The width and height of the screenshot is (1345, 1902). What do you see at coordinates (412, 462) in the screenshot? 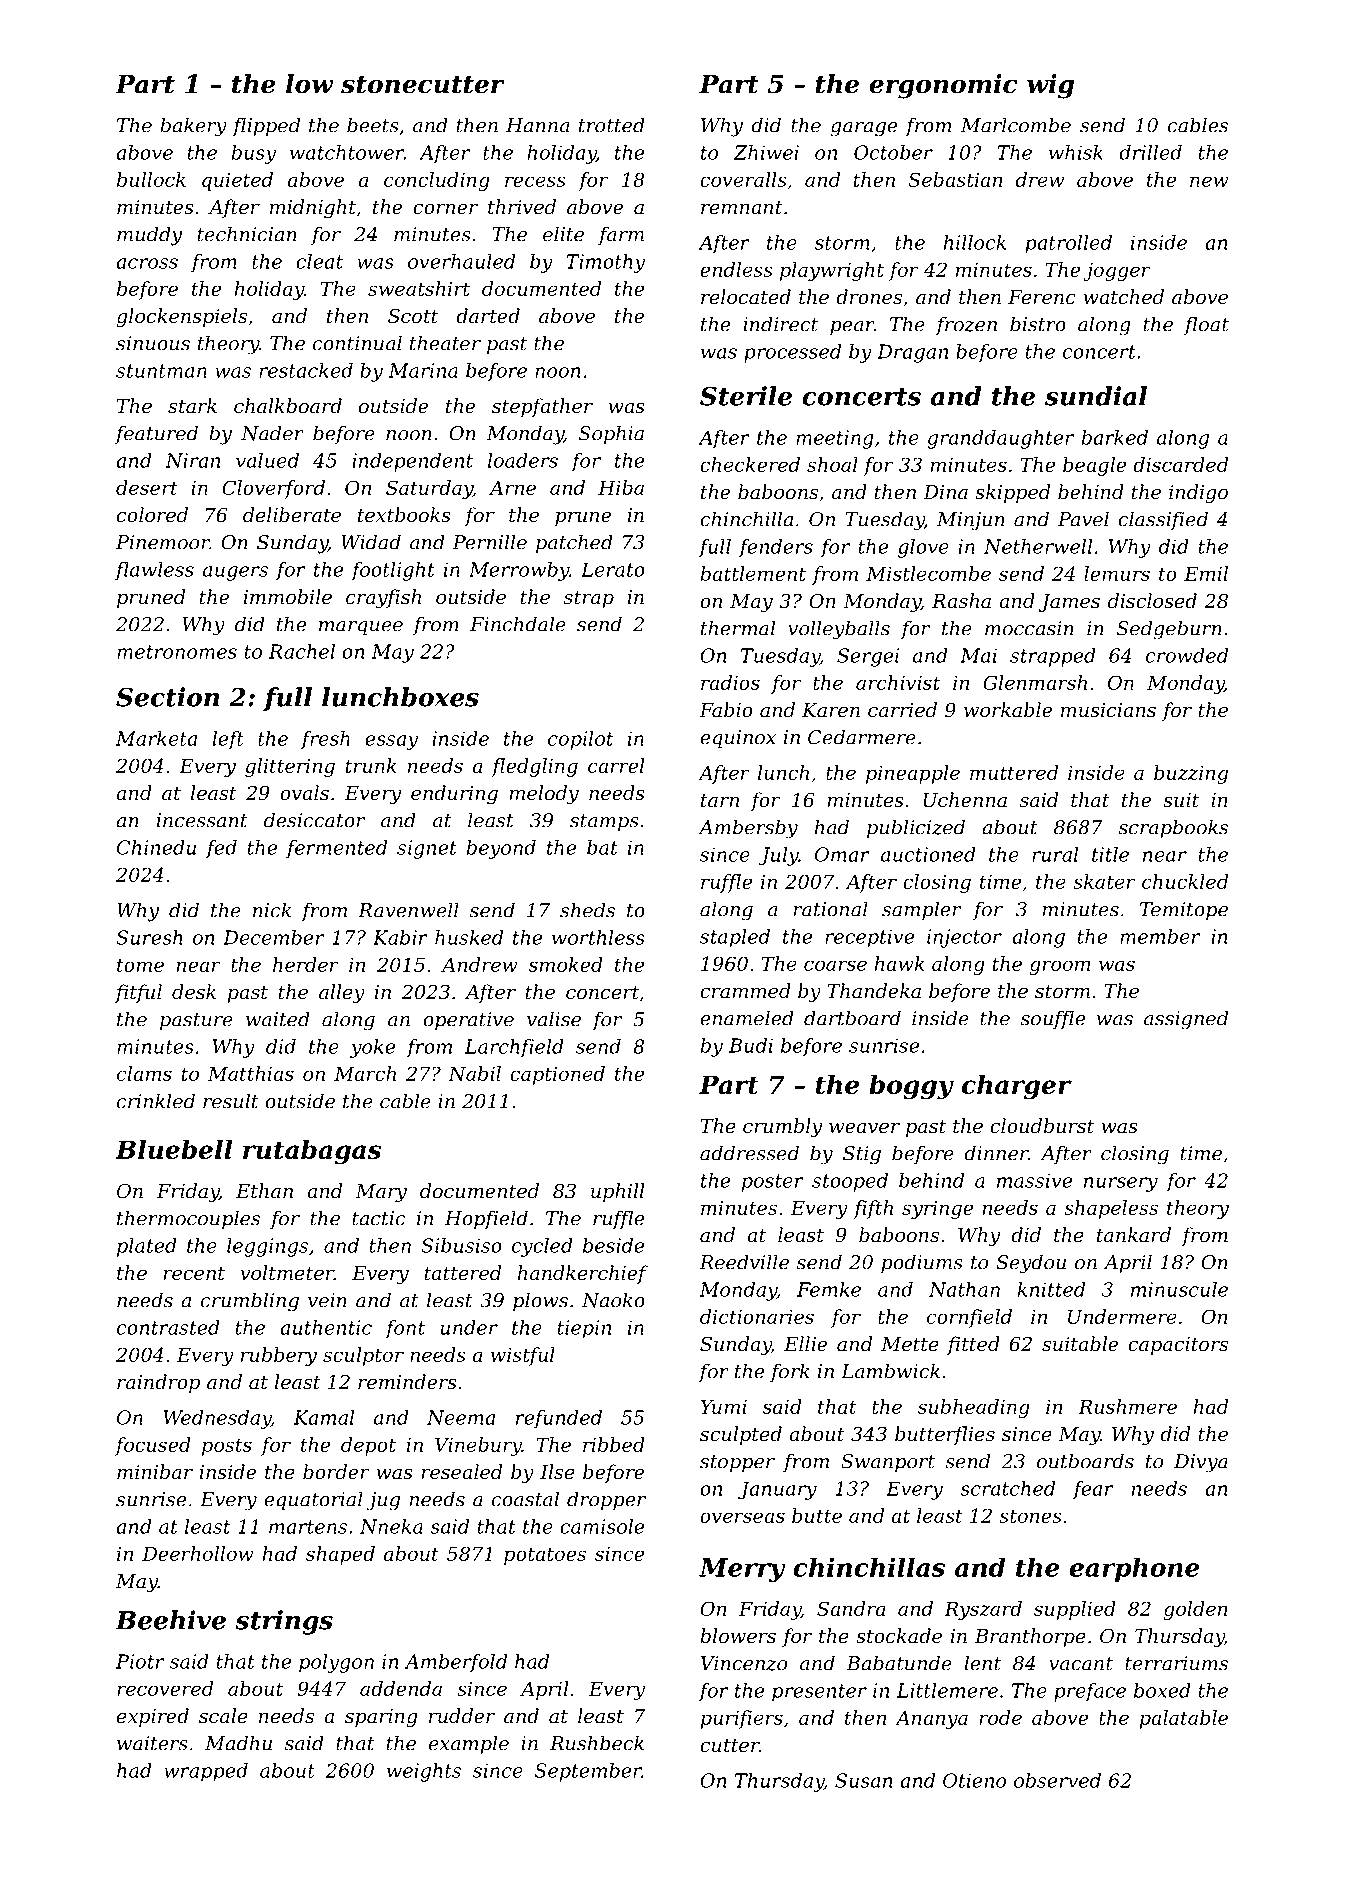
I see `independent` at bounding box center [412, 462].
